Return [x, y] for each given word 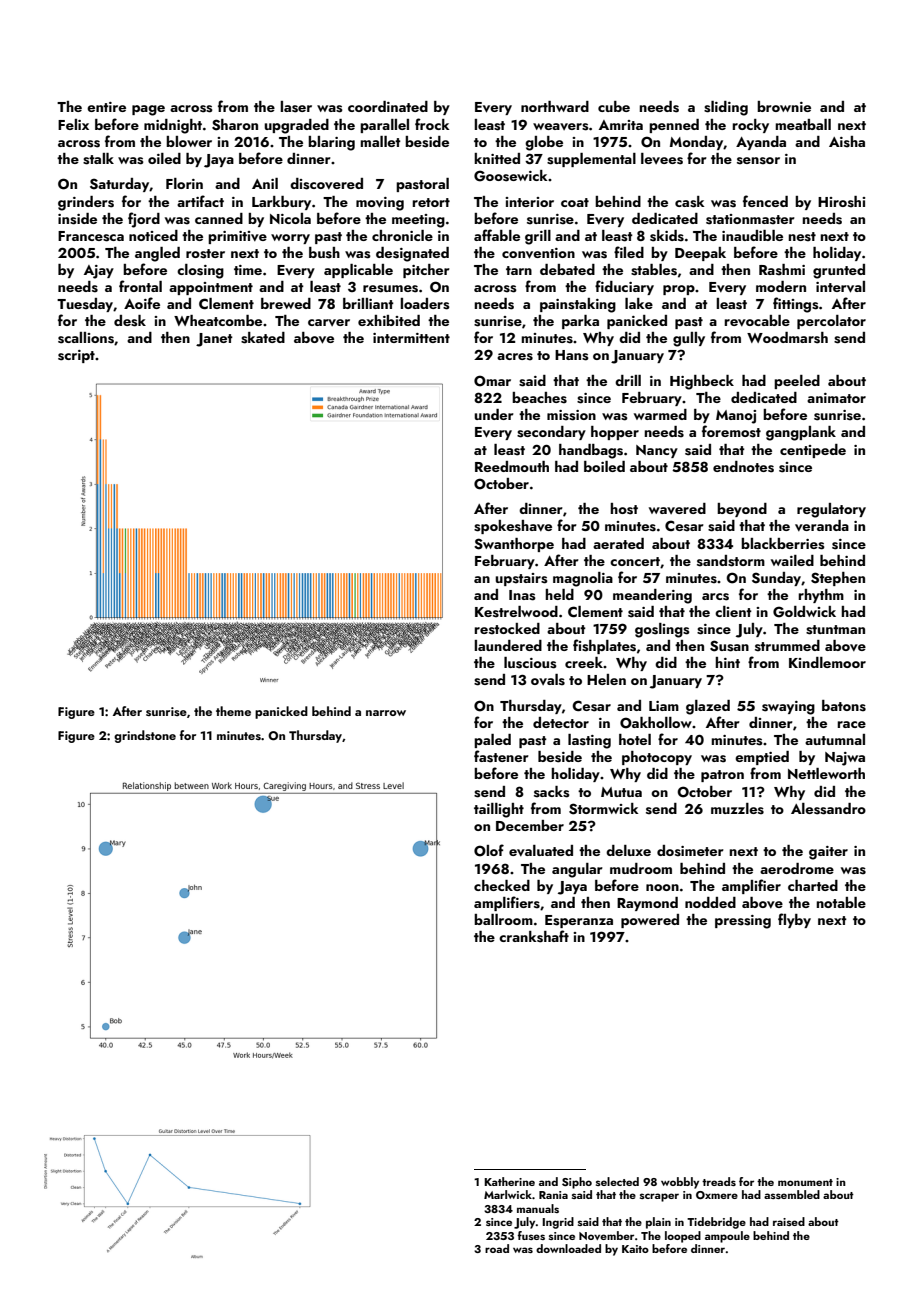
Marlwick [508, 1194]
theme [233, 711]
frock [432, 124]
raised [789, 1221]
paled [492, 741]
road [497, 1248]
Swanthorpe [514, 545]
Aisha [847, 142]
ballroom [503, 919]
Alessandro [828, 809]
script [76, 356]
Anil [265, 183]
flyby [794, 920]
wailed [792, 560]
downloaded [568, 1248]
